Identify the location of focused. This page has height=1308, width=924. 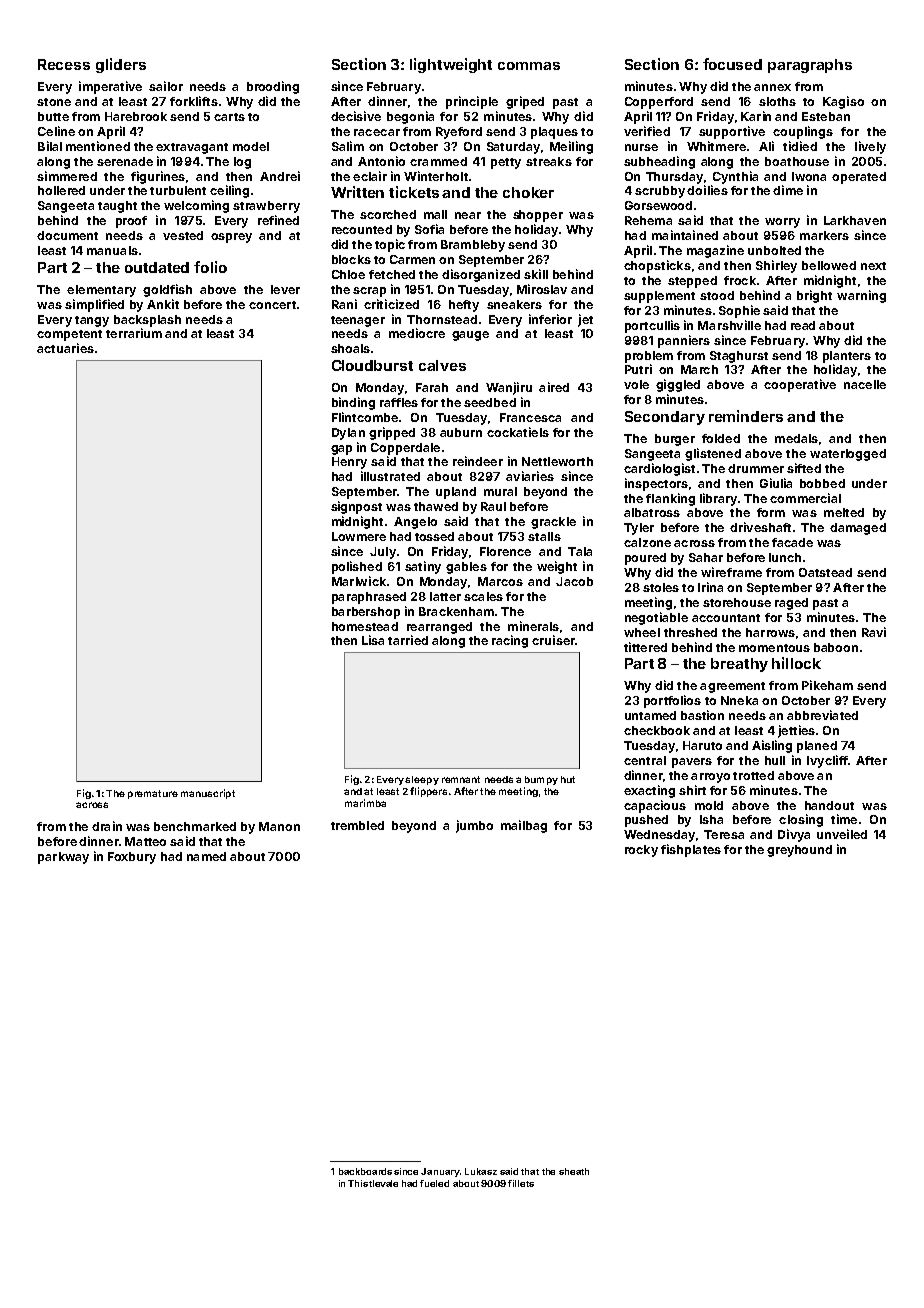
(732, 64).
